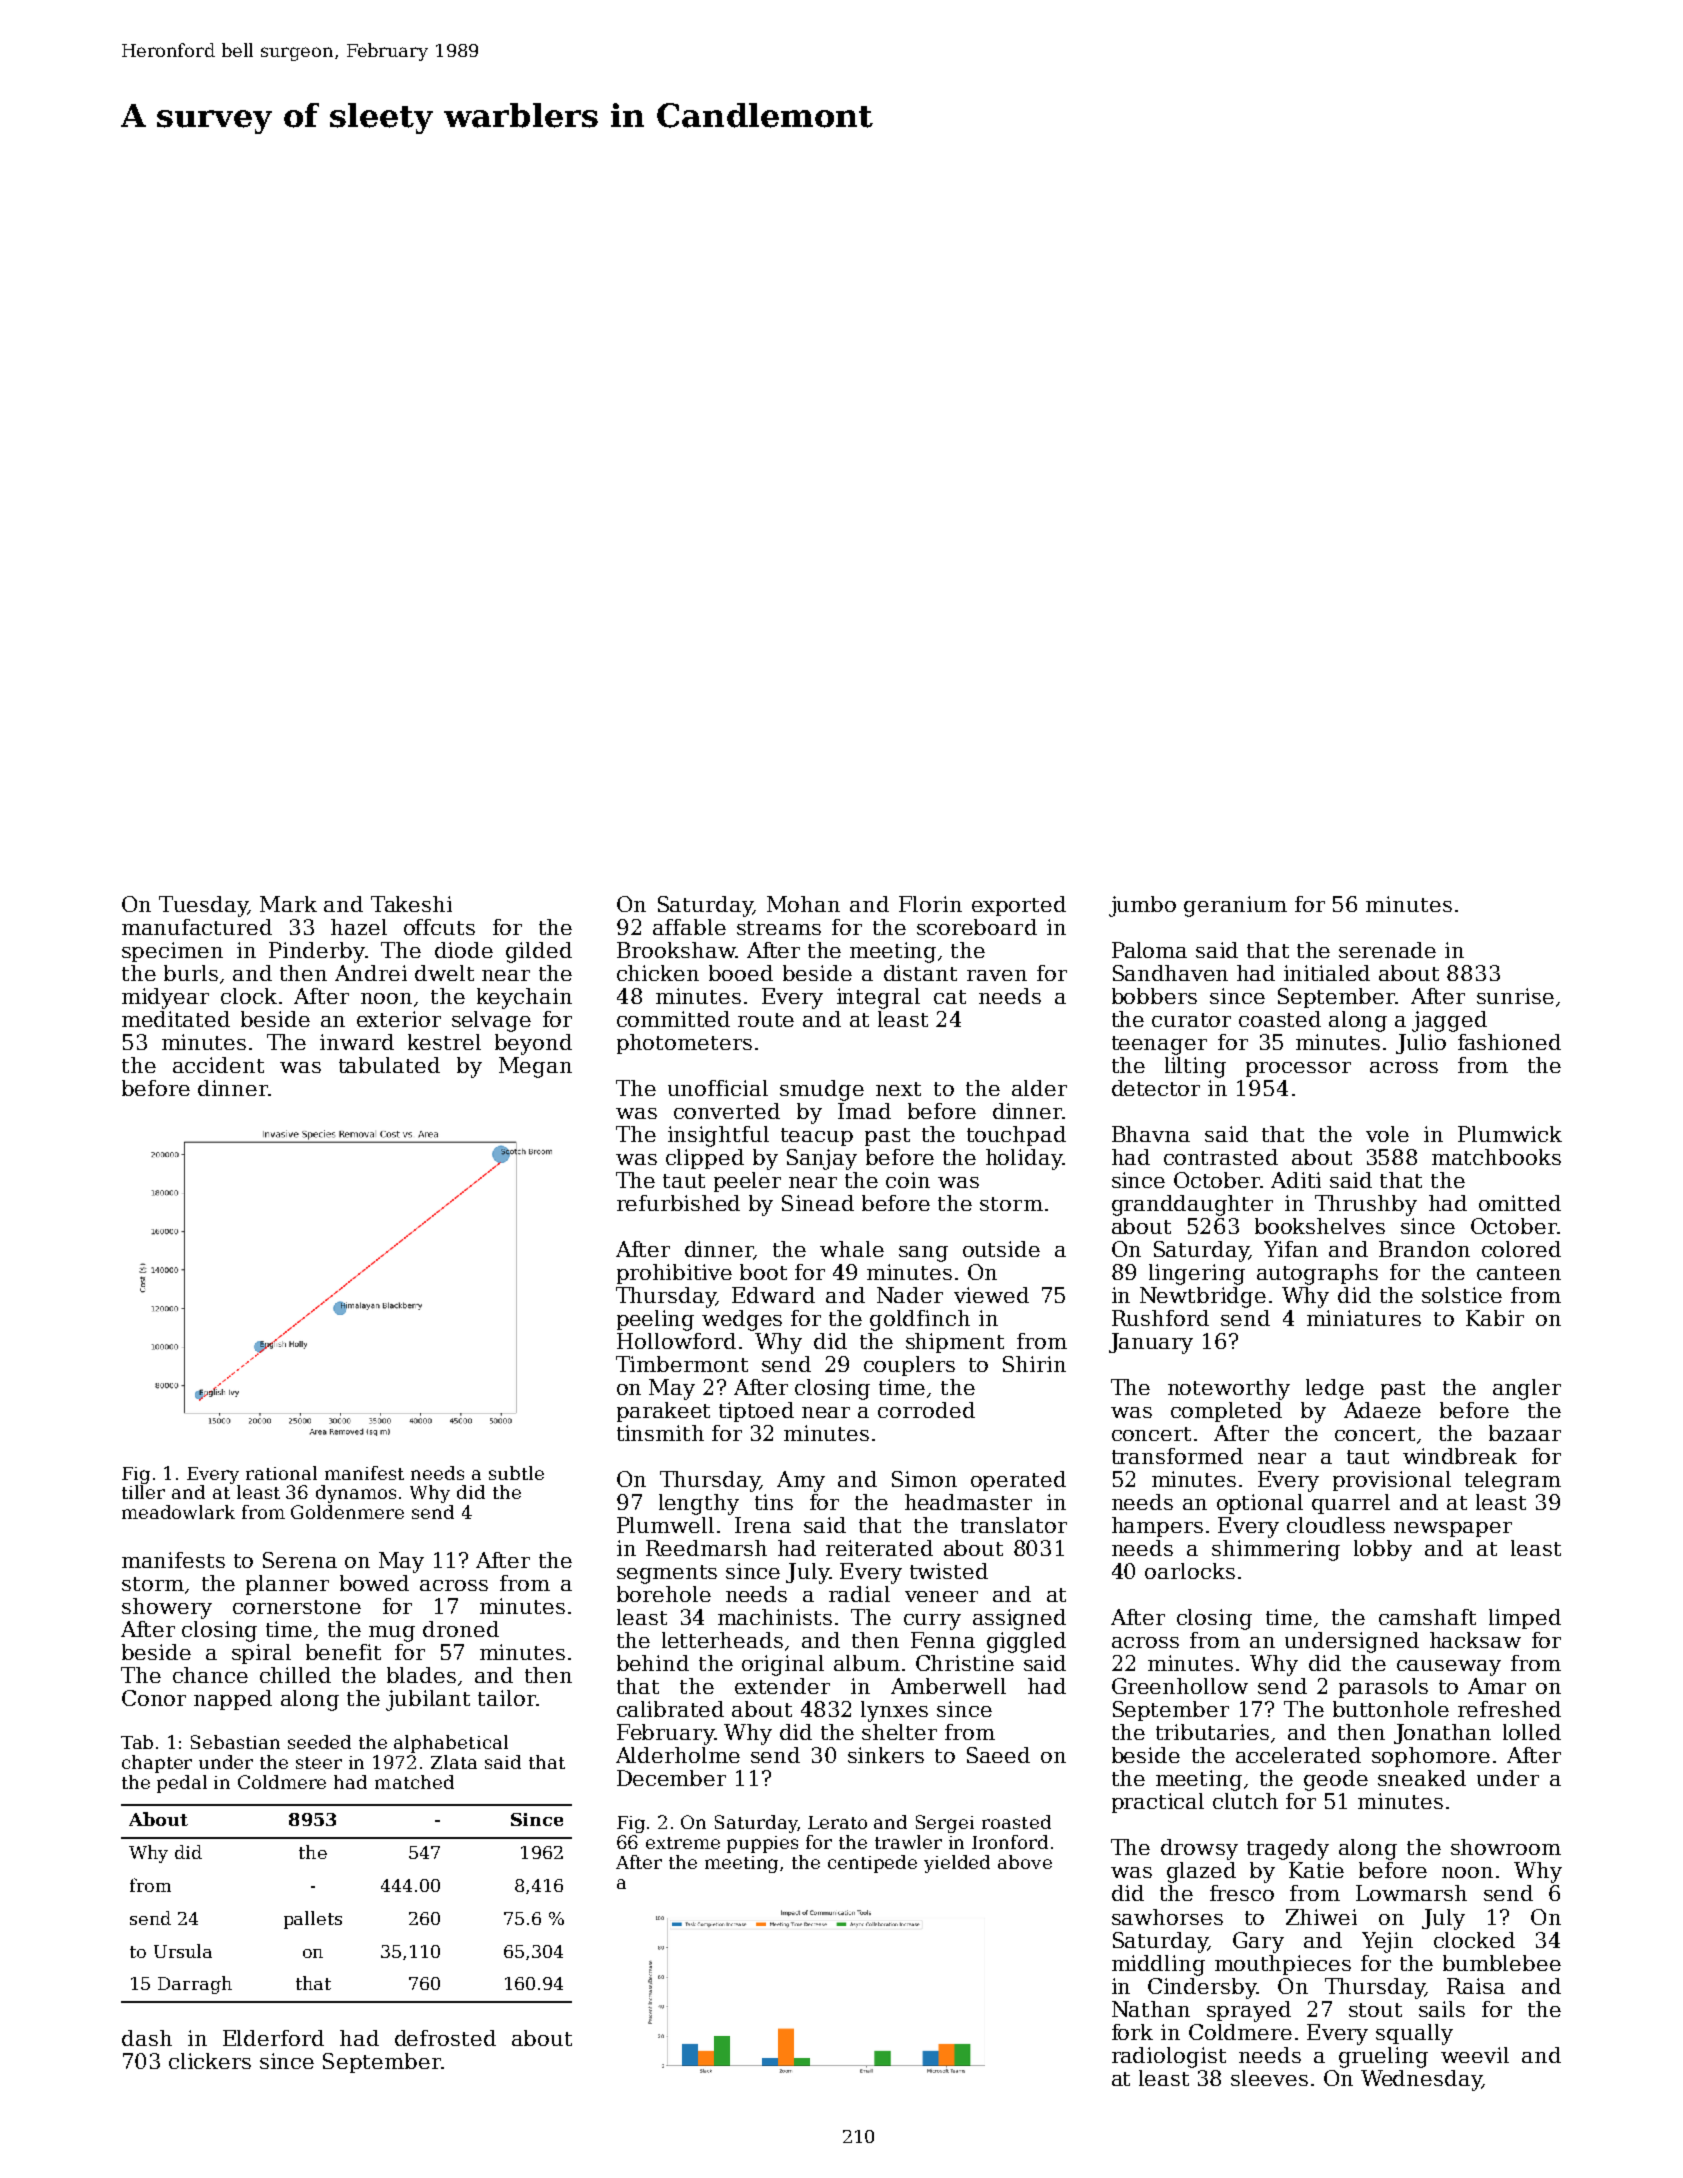  Describe the element at coordinates (1327, 973) in the document. I see `initialed` at that location.
